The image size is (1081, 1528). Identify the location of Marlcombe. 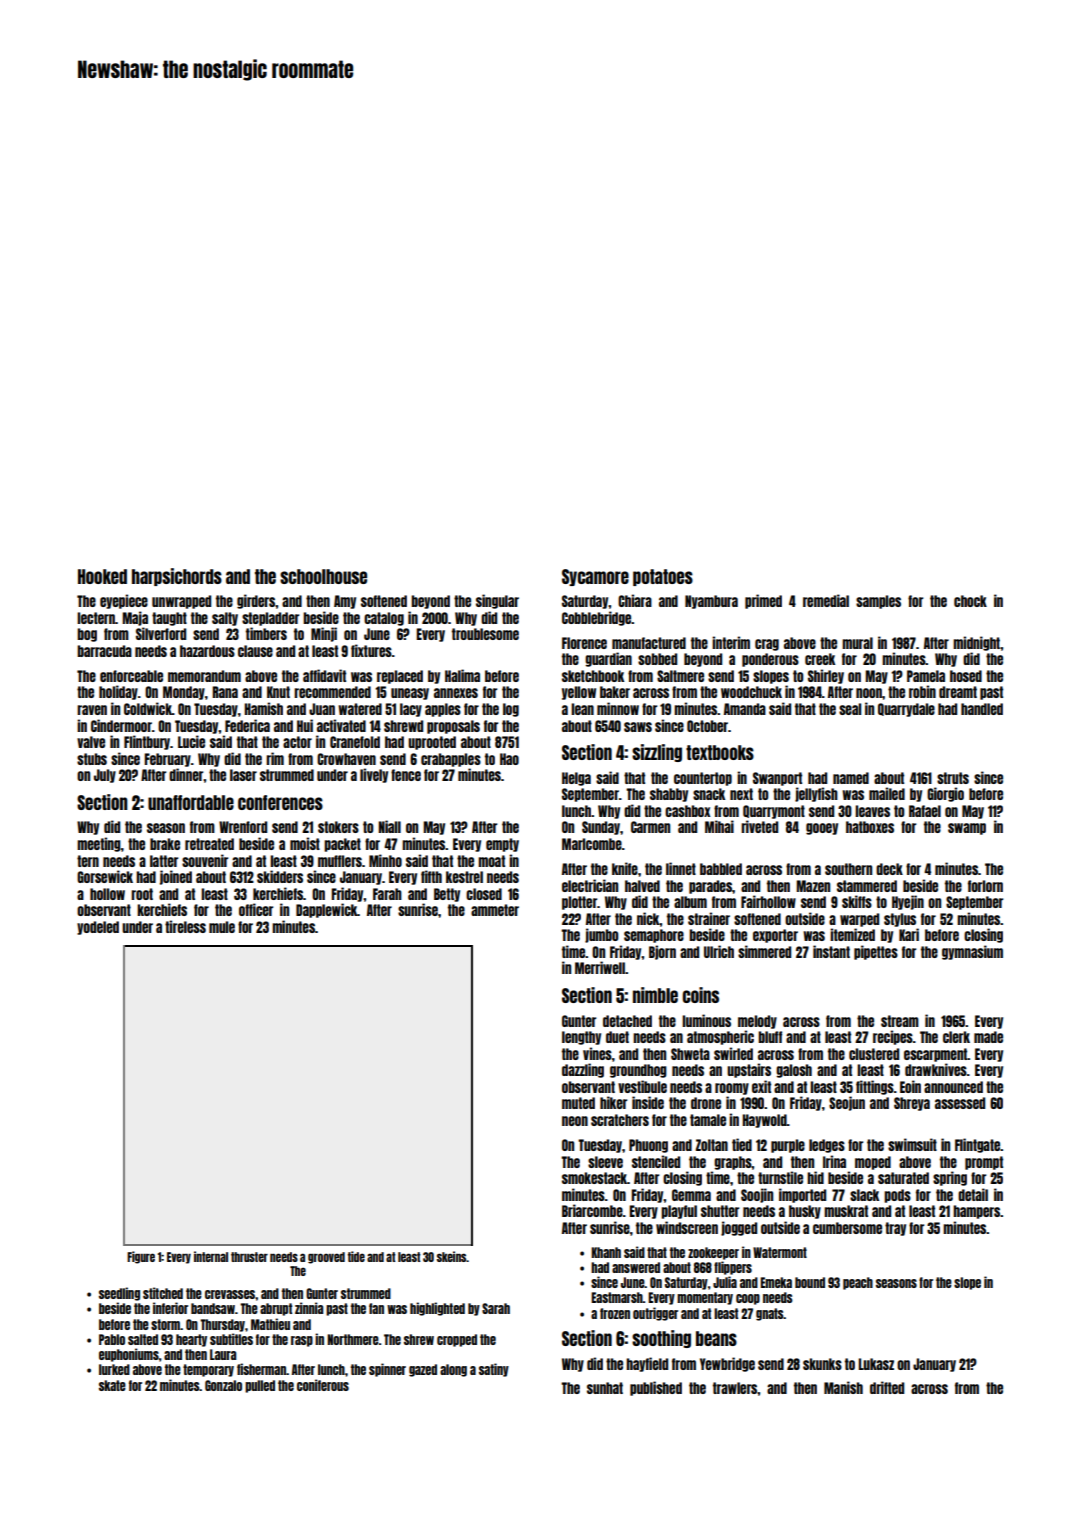
(592, 844).
